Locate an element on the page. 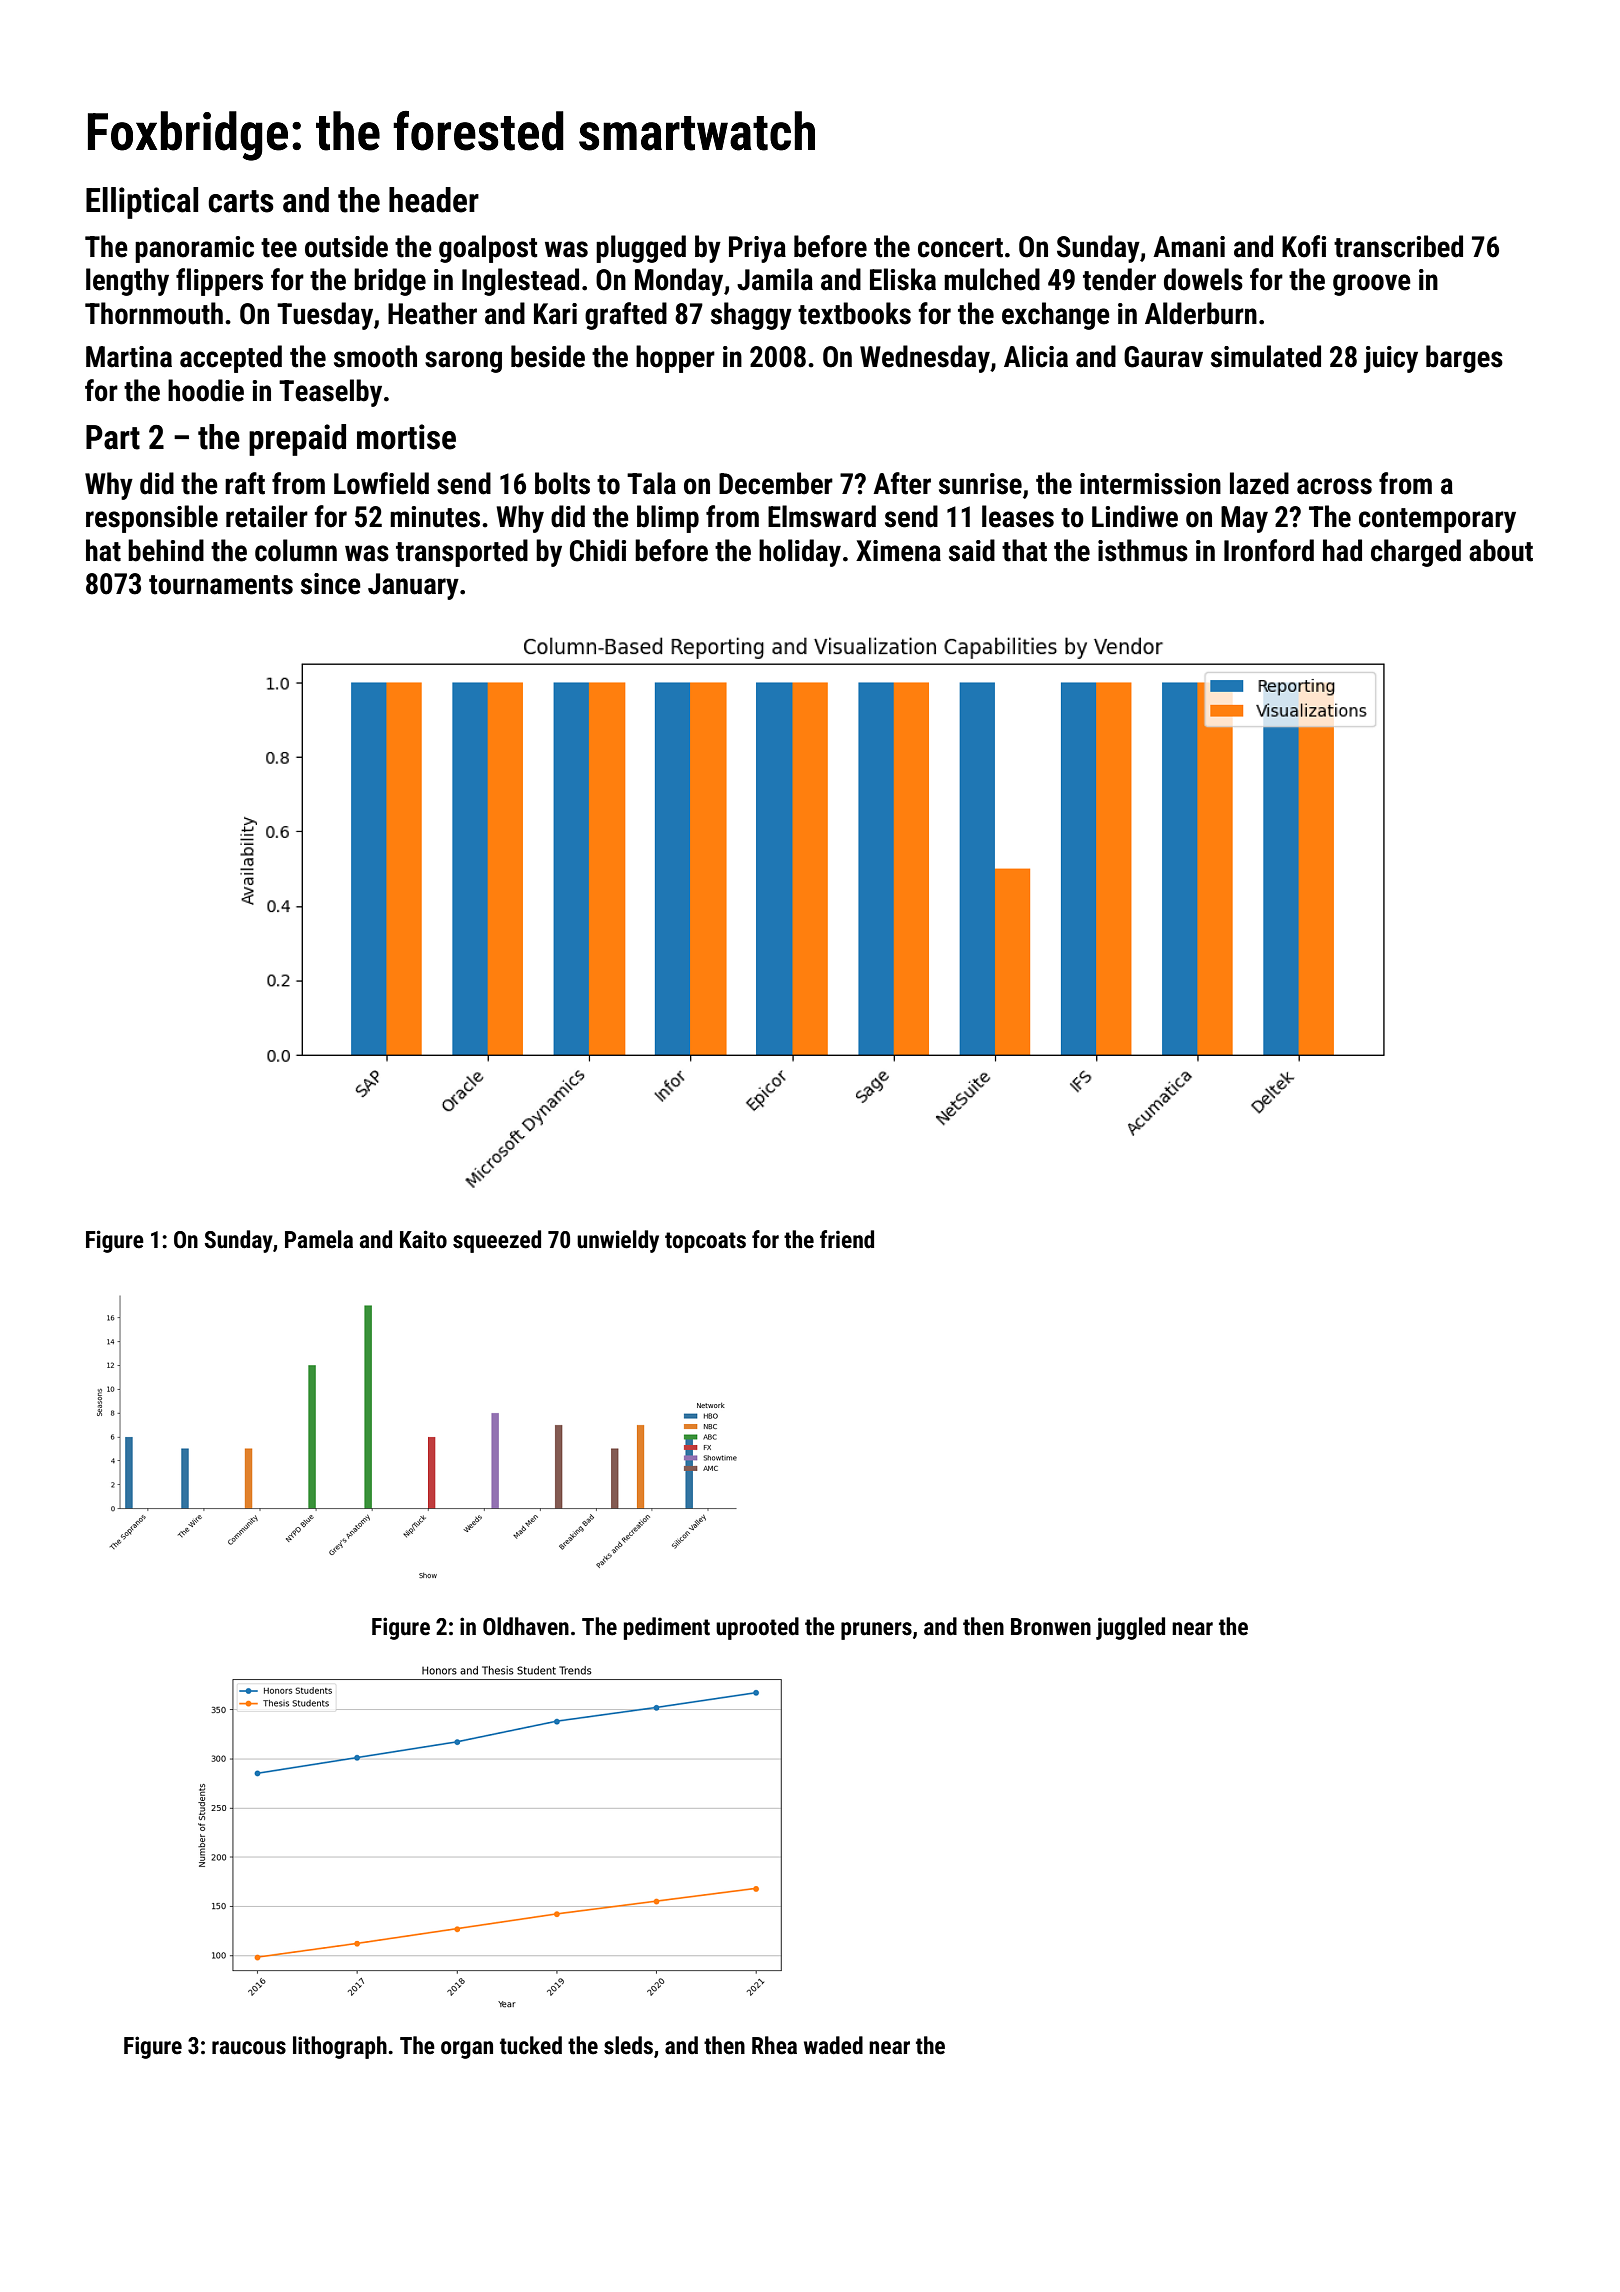 The height and width of the page is (2292, 1620). simulated is located at coordinates (1266, 356).
